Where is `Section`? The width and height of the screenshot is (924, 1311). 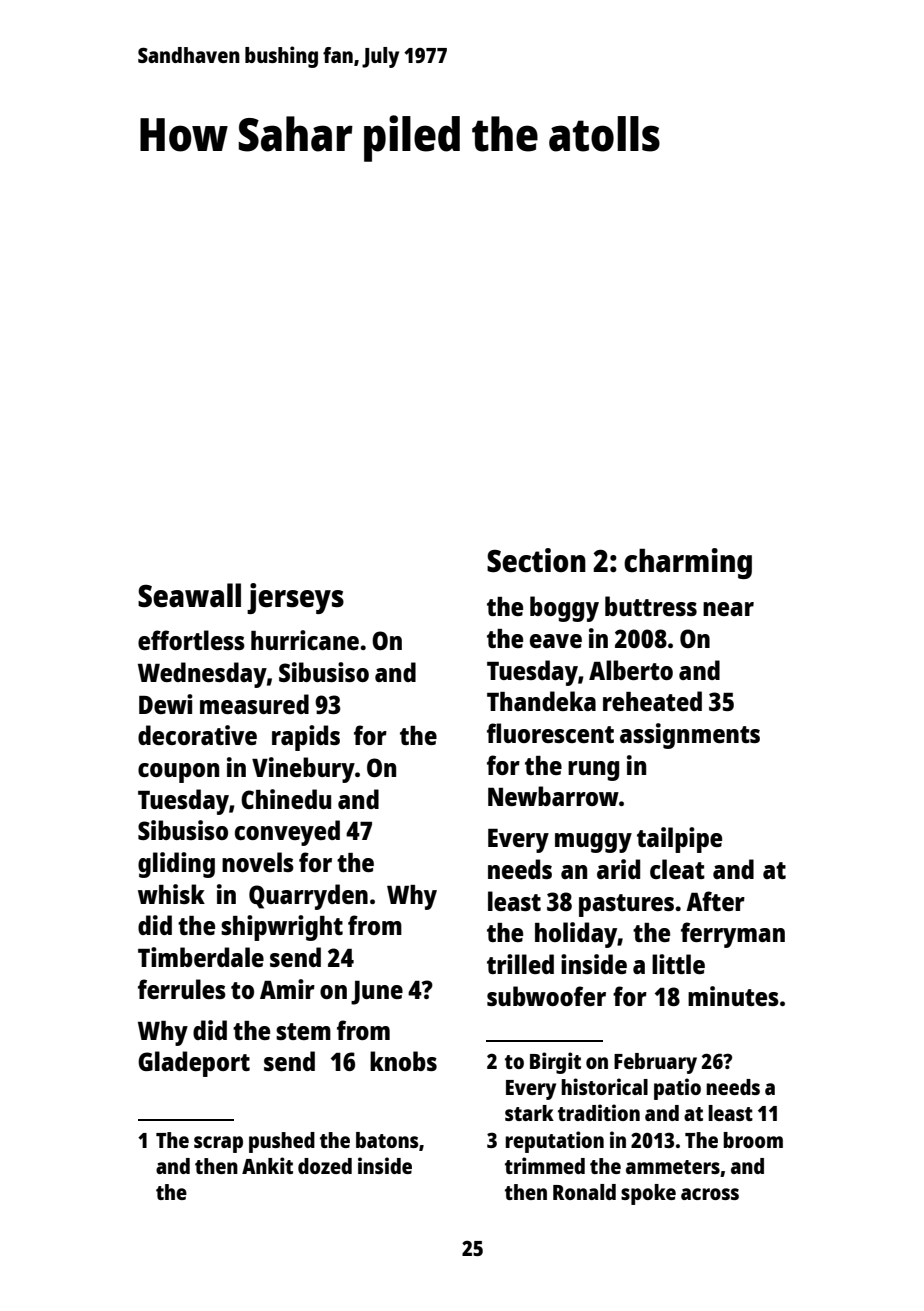
Section is located at coordinates (536, 560).
